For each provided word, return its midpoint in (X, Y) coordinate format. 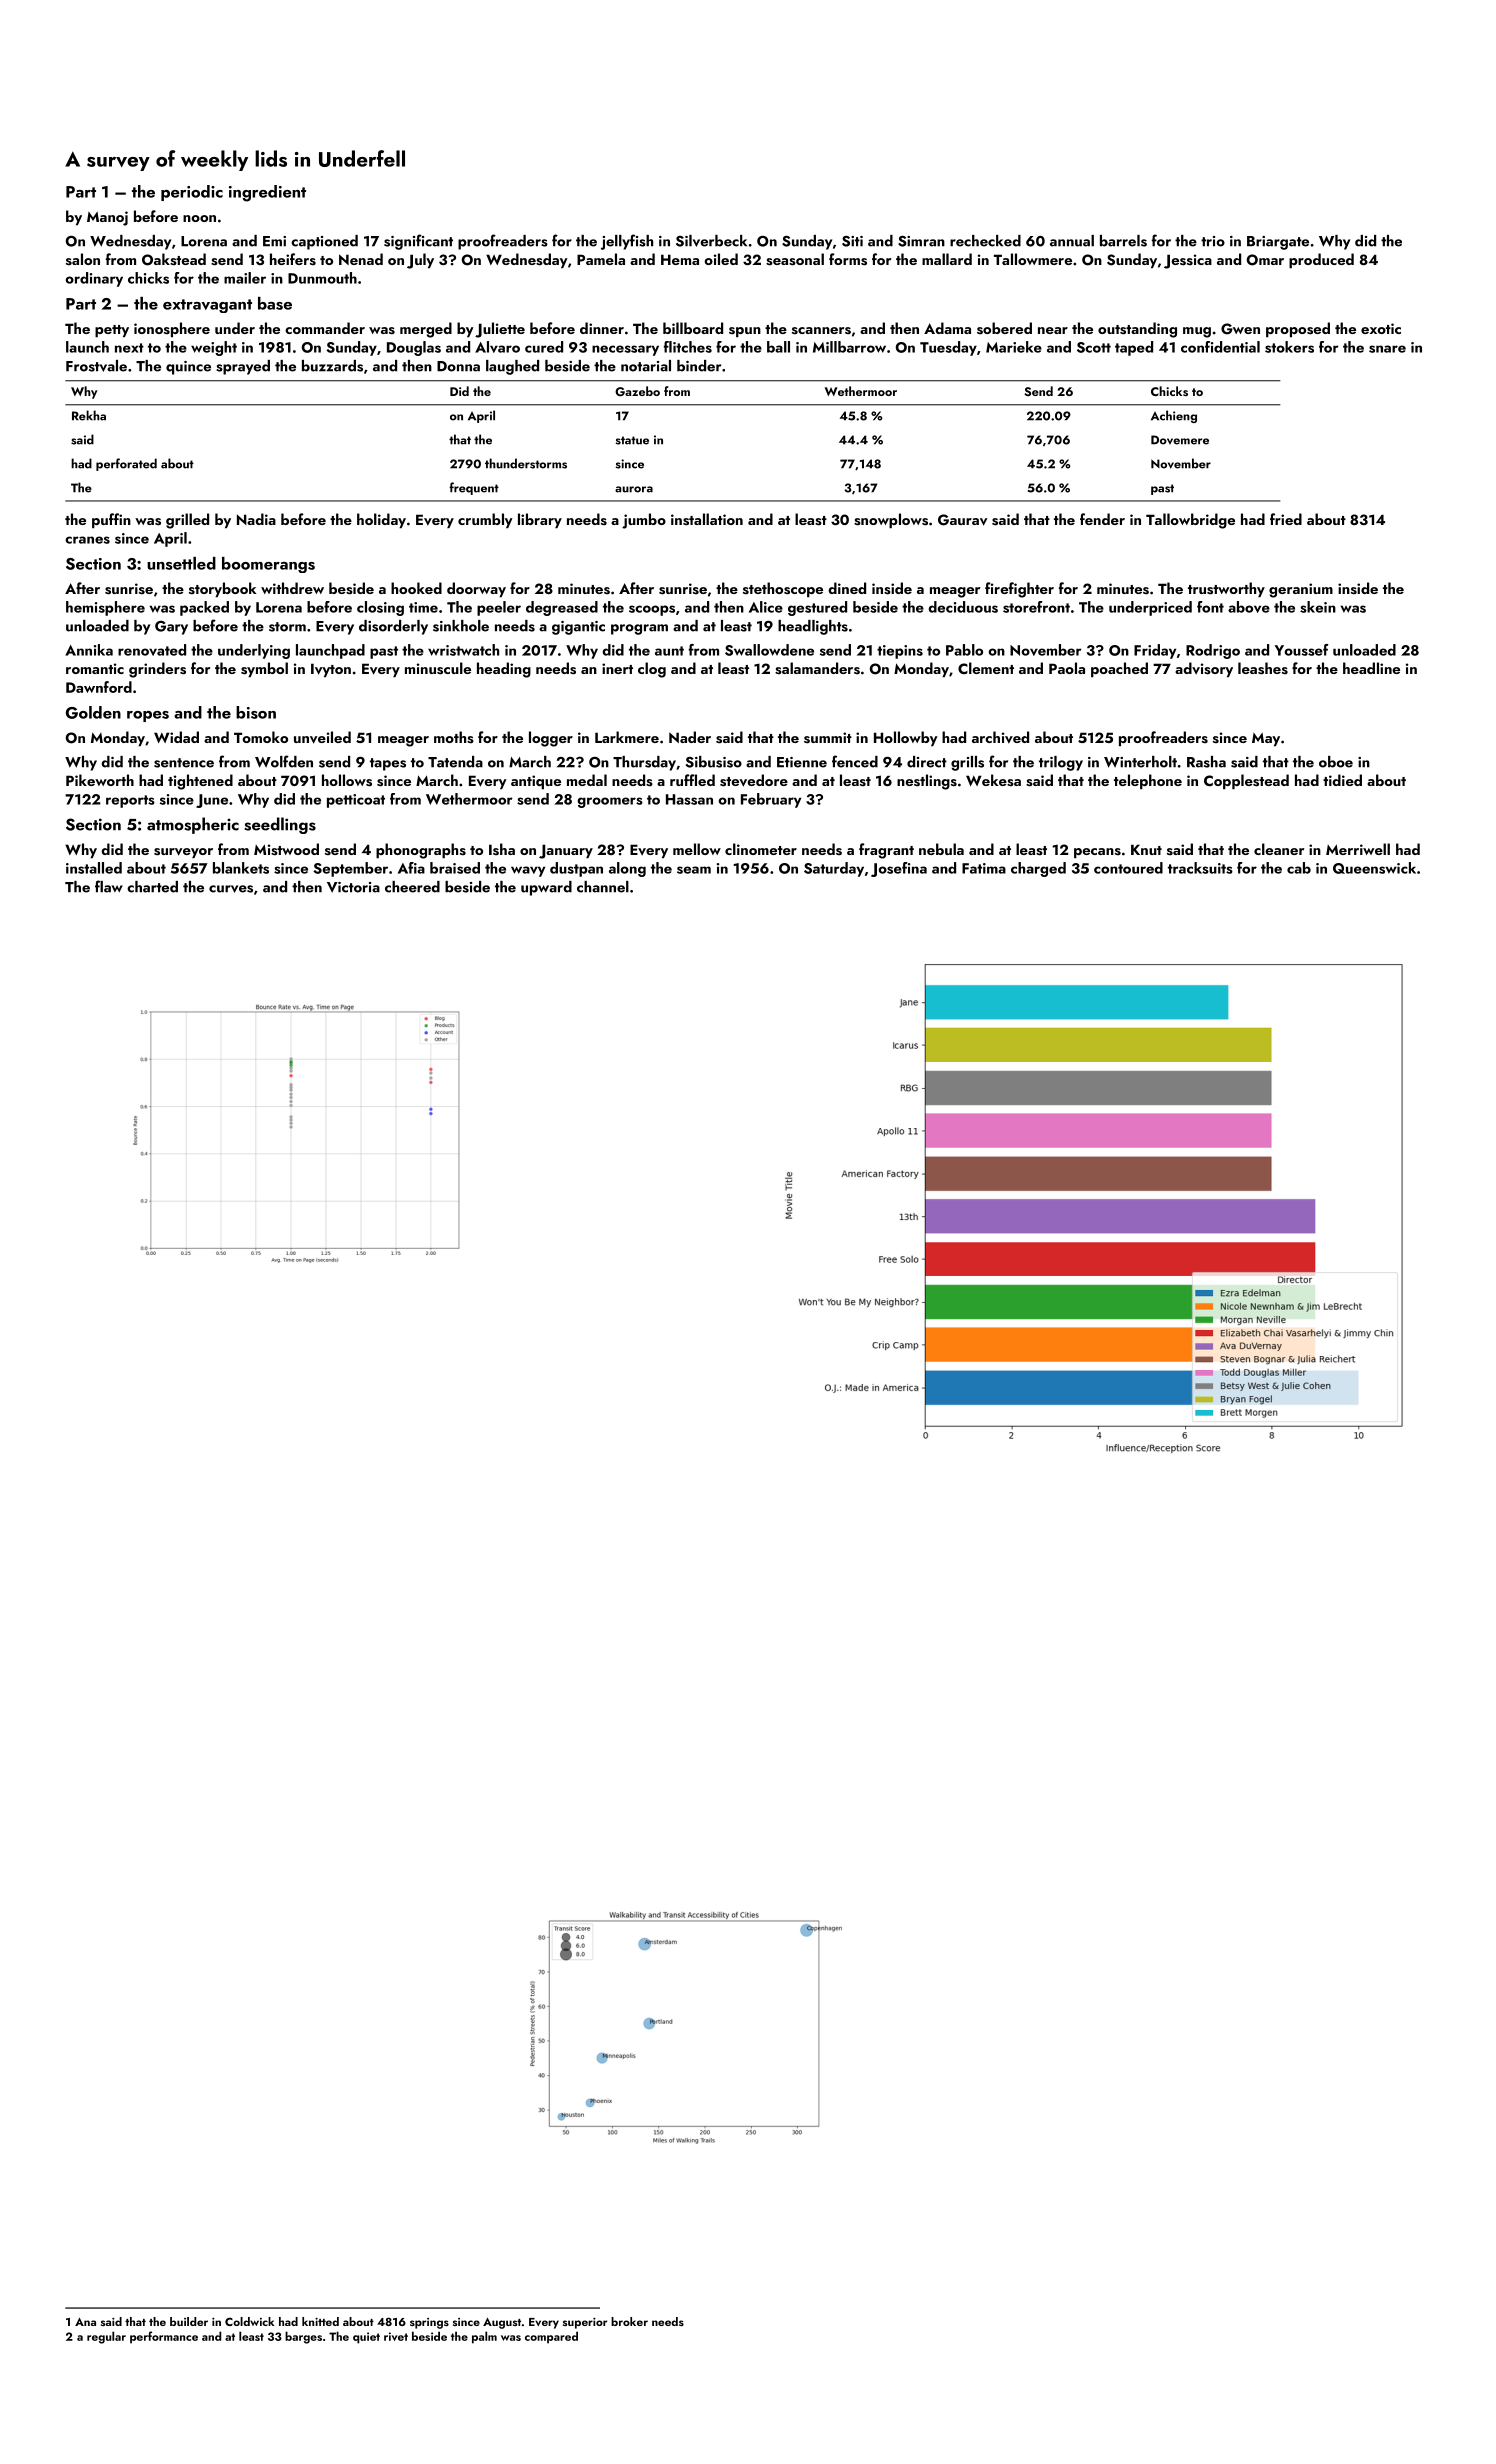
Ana (85, 2322)
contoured (1128, 868)
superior (585, 2323)
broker (629, 2321)
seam (694, 870)
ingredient (267, 193)
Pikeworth (100, 780)
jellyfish (627, 242)
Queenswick (1374, 868)
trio (1213, 241)
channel (603, 887)
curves (231, 889)
